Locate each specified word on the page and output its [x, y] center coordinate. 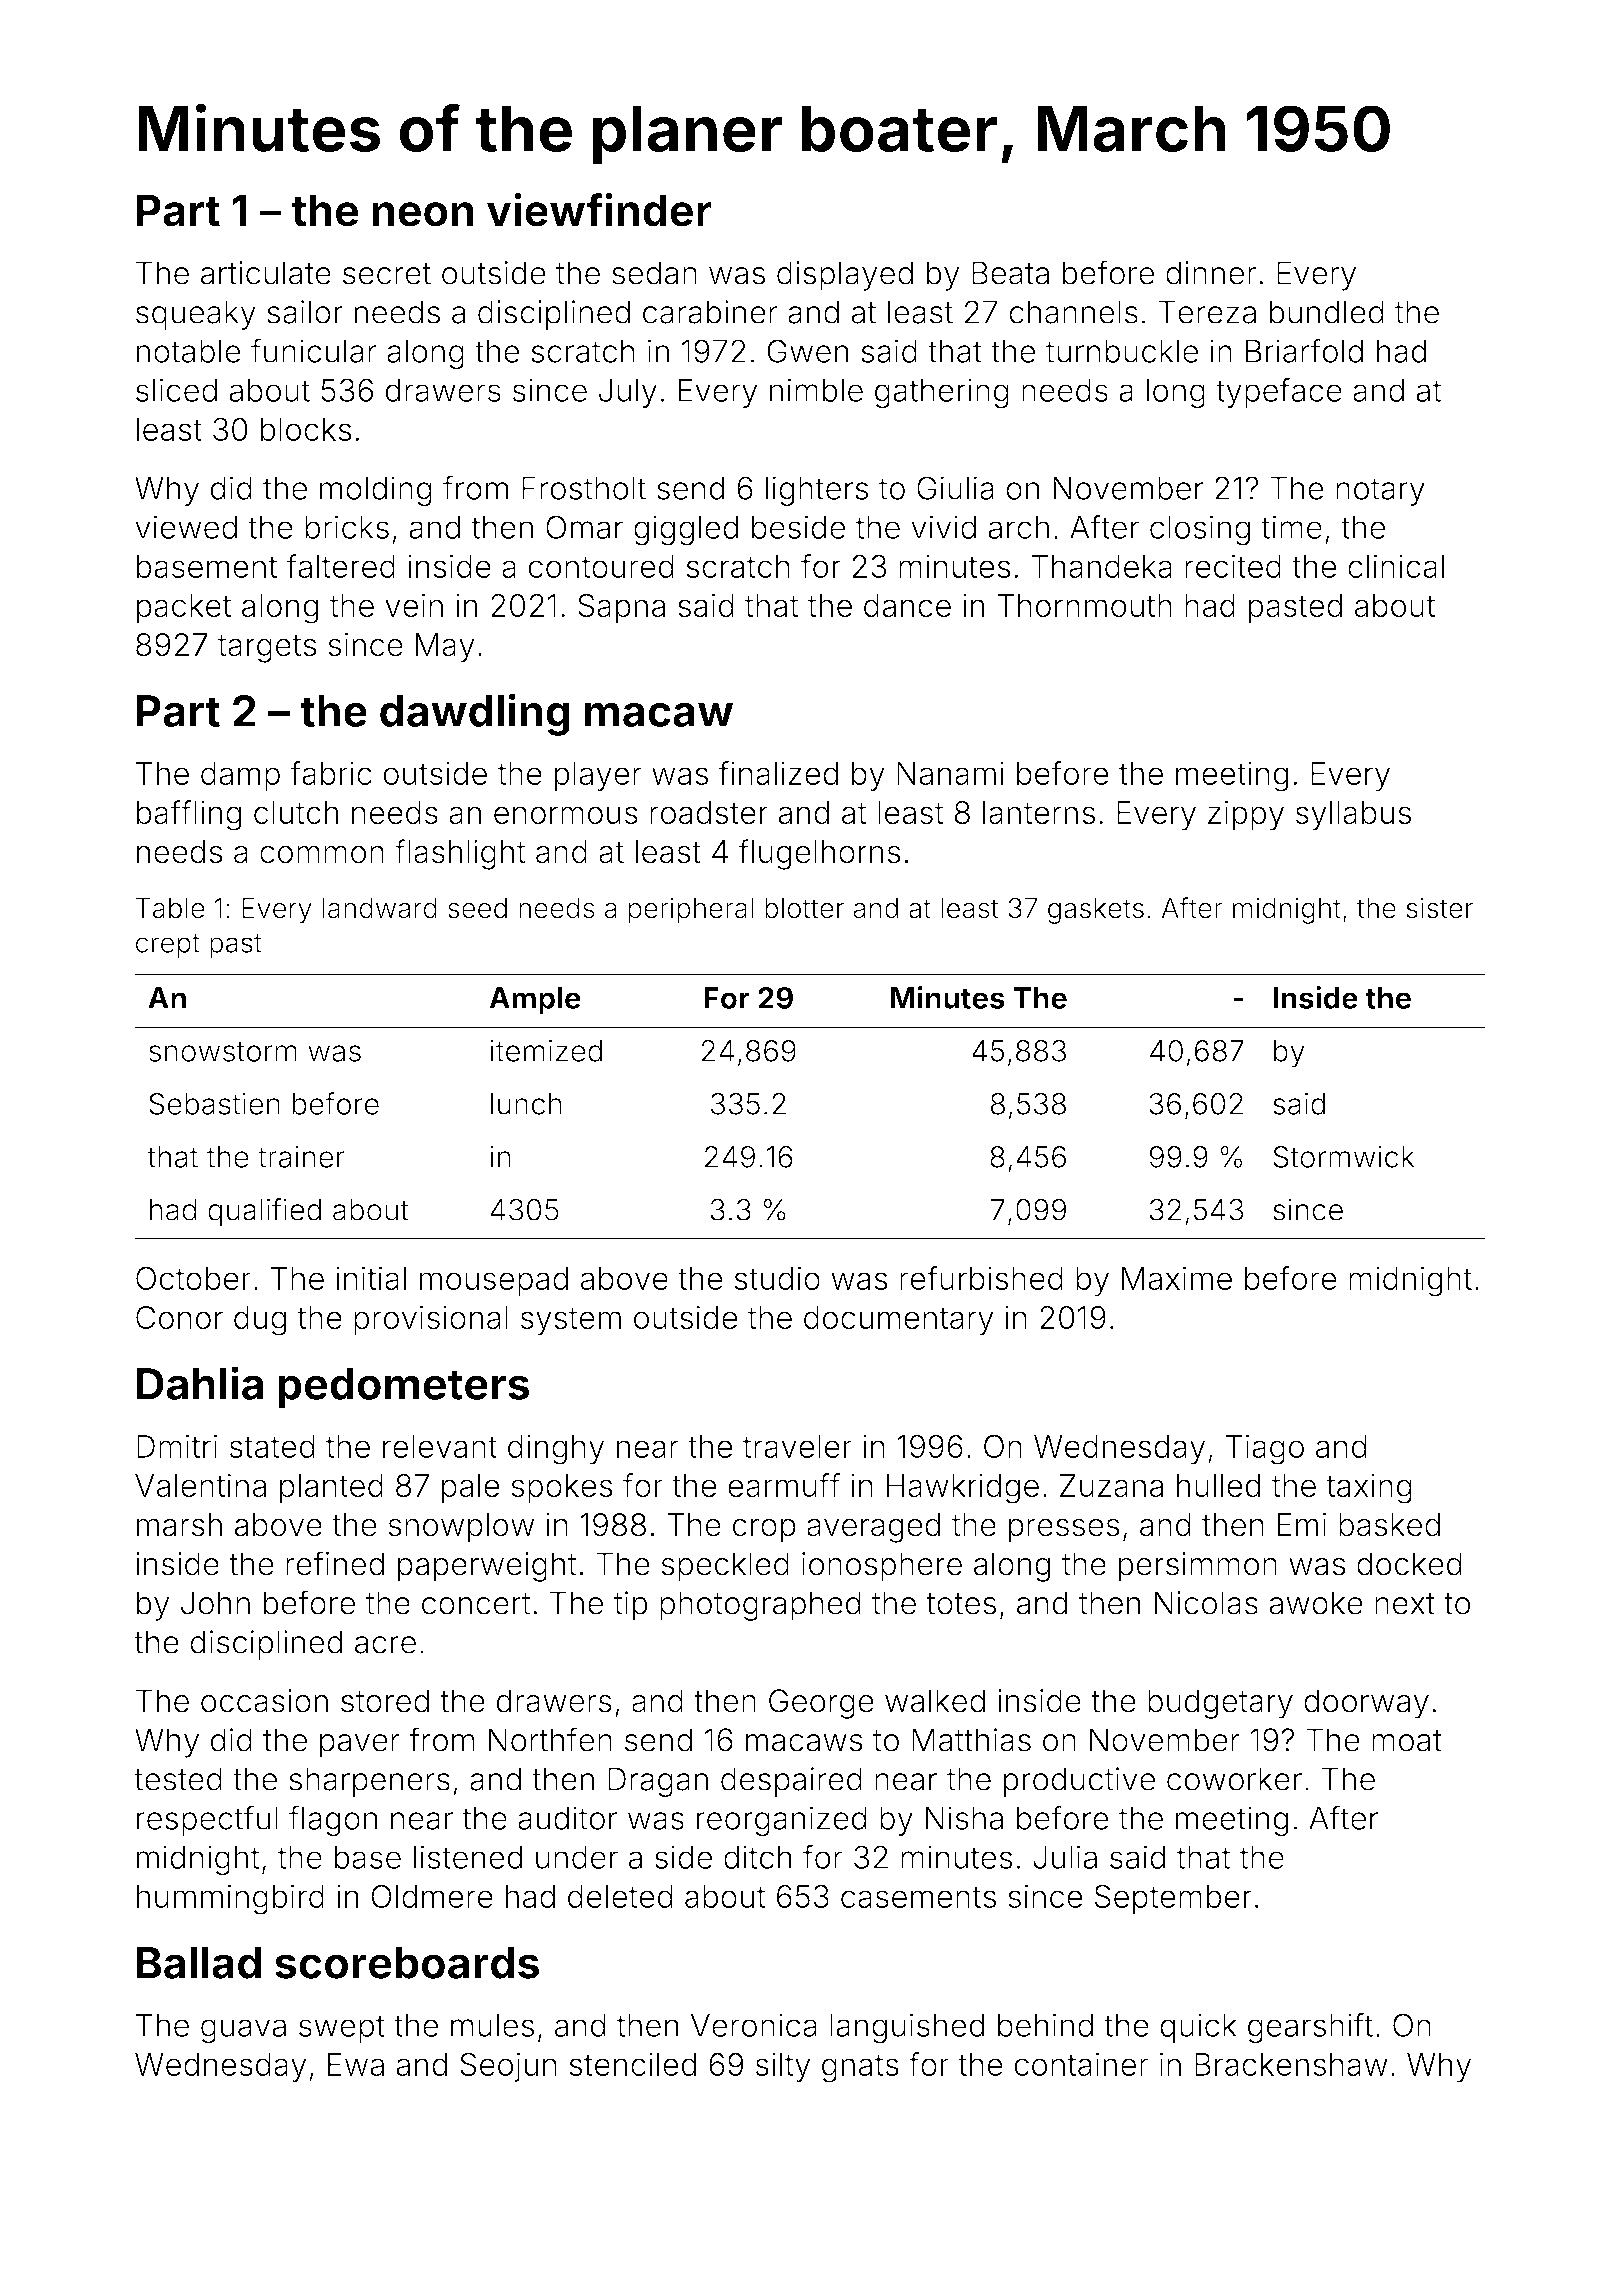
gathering [942, 393]
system [571, 1321]
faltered [341, 566]
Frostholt [584, 488]
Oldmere [432, 1896]
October [193, 1278]
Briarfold [1304, 350]
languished [907, 2028]
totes [961, 1604]
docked [1409, 1564]
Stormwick [1344, 1156]
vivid [943, 527]
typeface [1279, 393]
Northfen [550, 1739]
